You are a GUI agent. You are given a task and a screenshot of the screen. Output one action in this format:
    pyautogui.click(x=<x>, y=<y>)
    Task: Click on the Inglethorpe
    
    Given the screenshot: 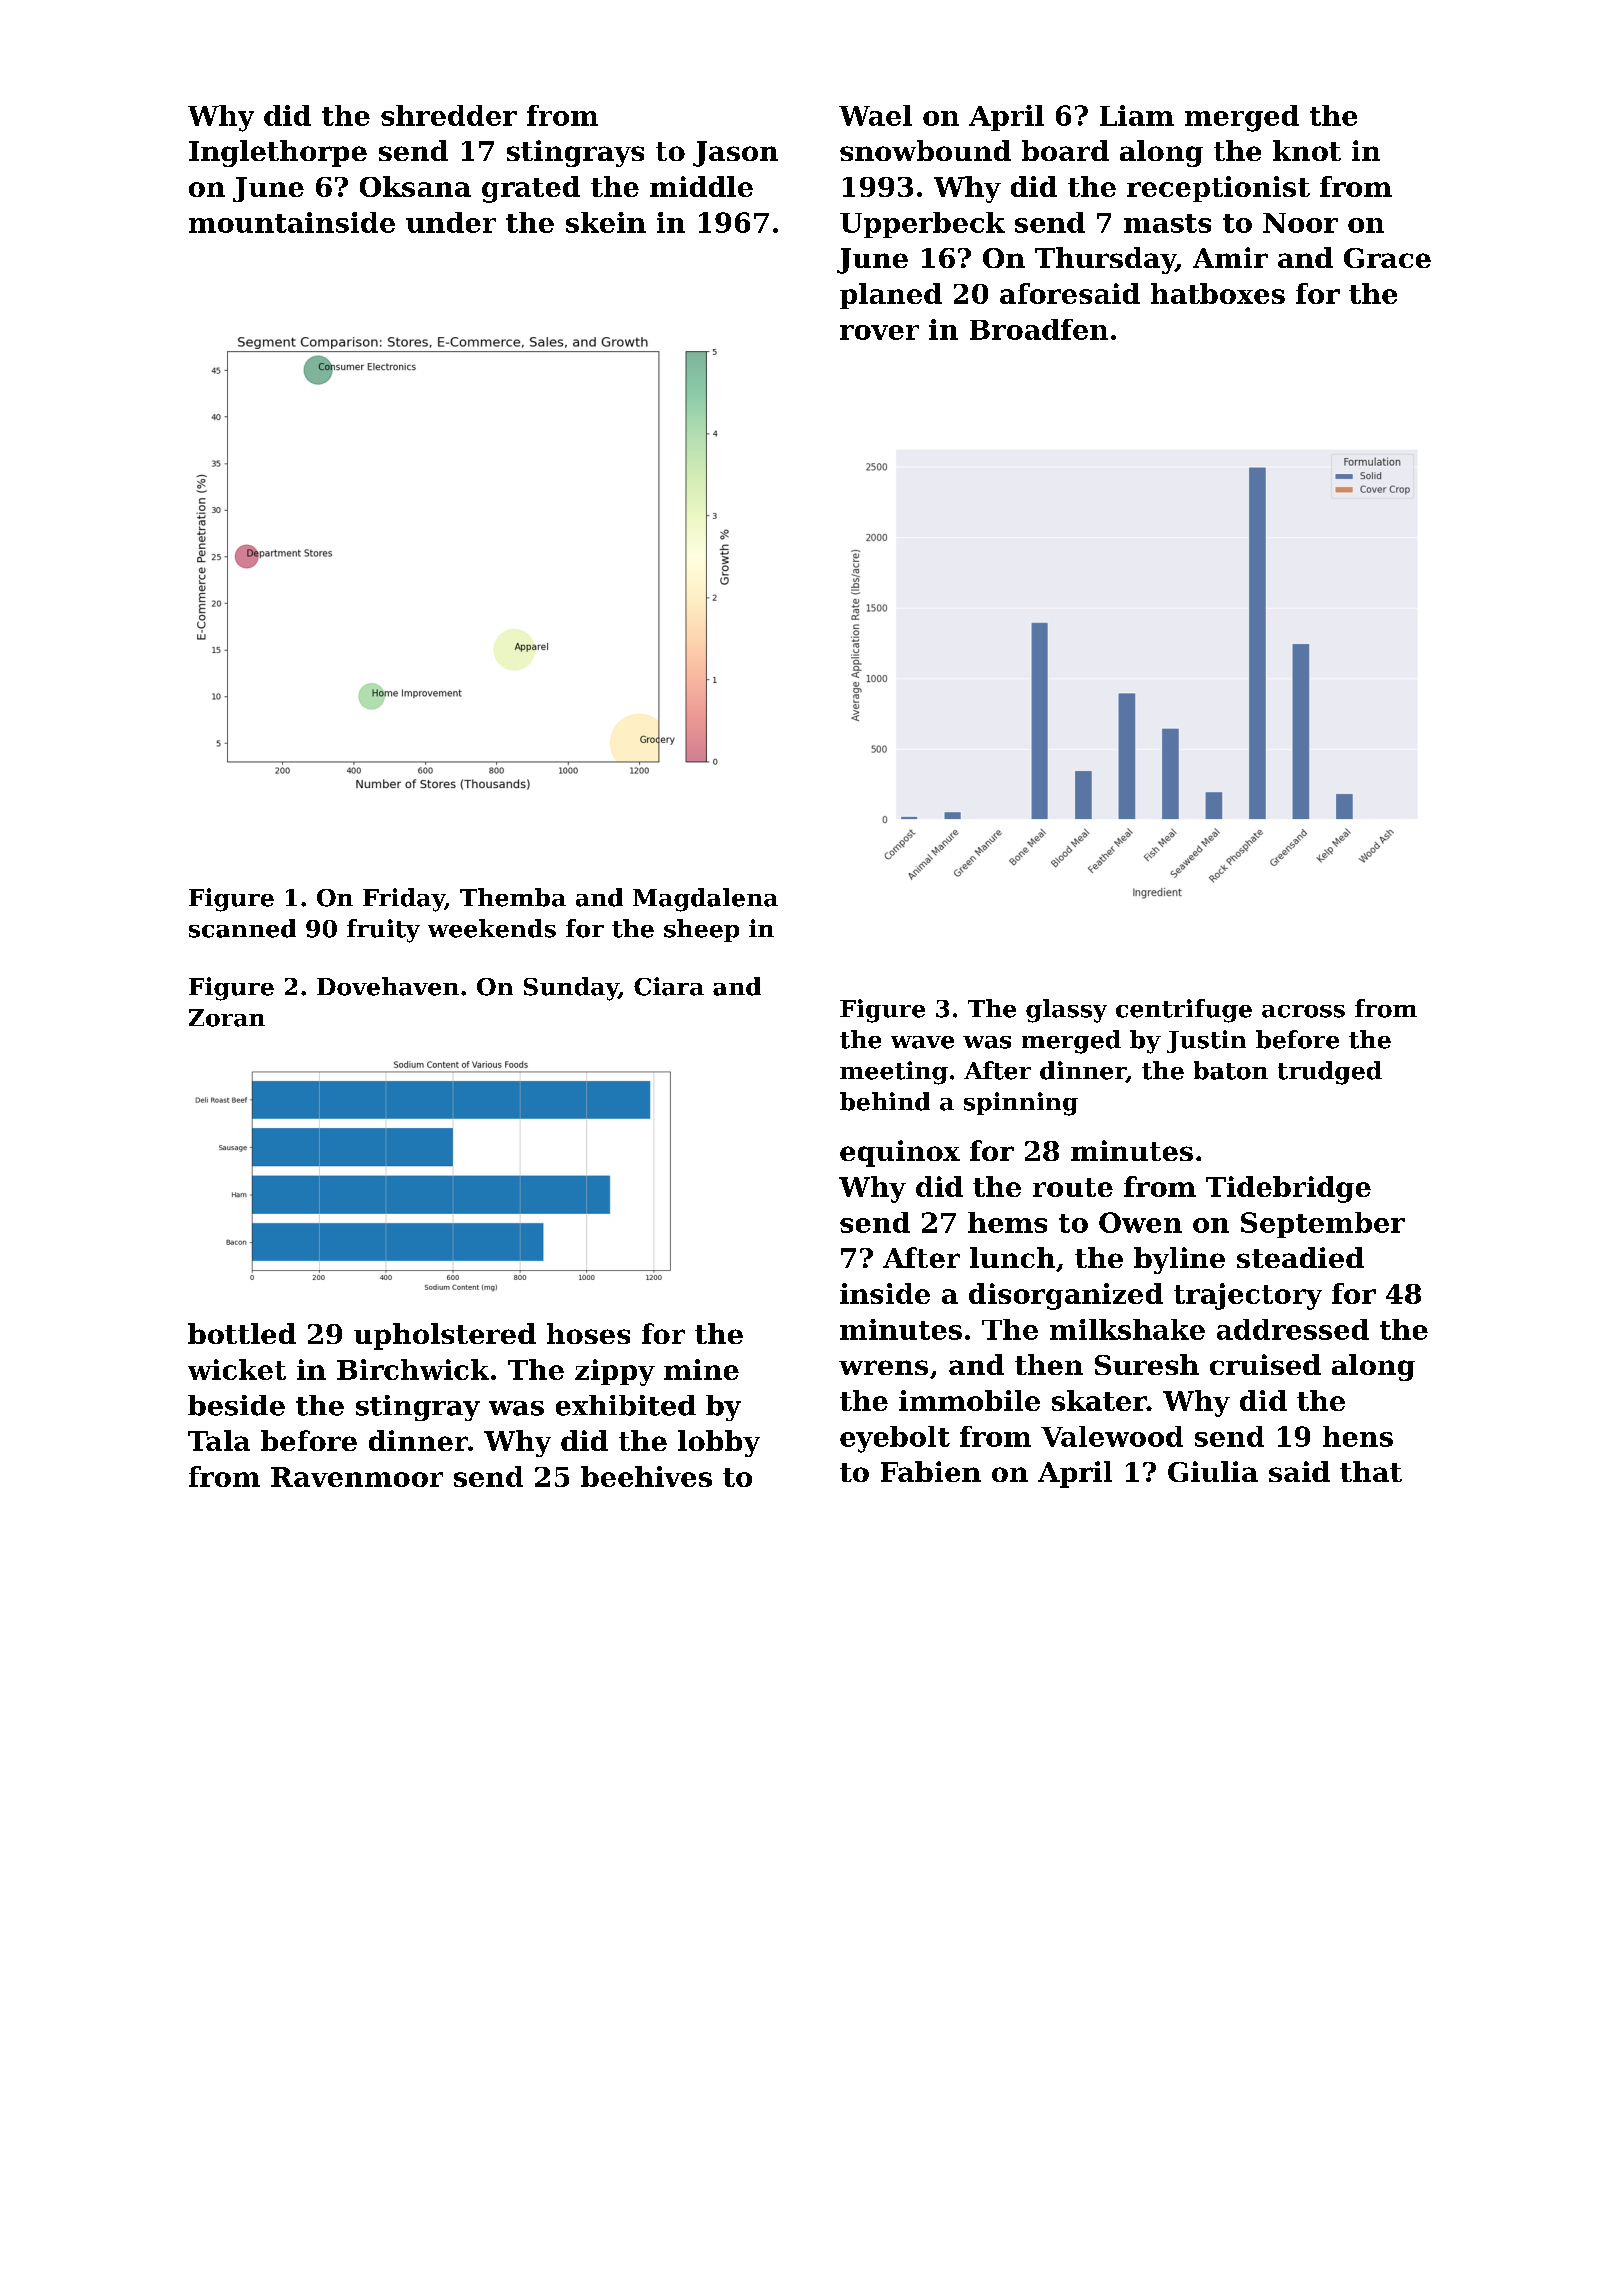 What is the action you would take?
    pyautogui.click(x=278, y=153)
